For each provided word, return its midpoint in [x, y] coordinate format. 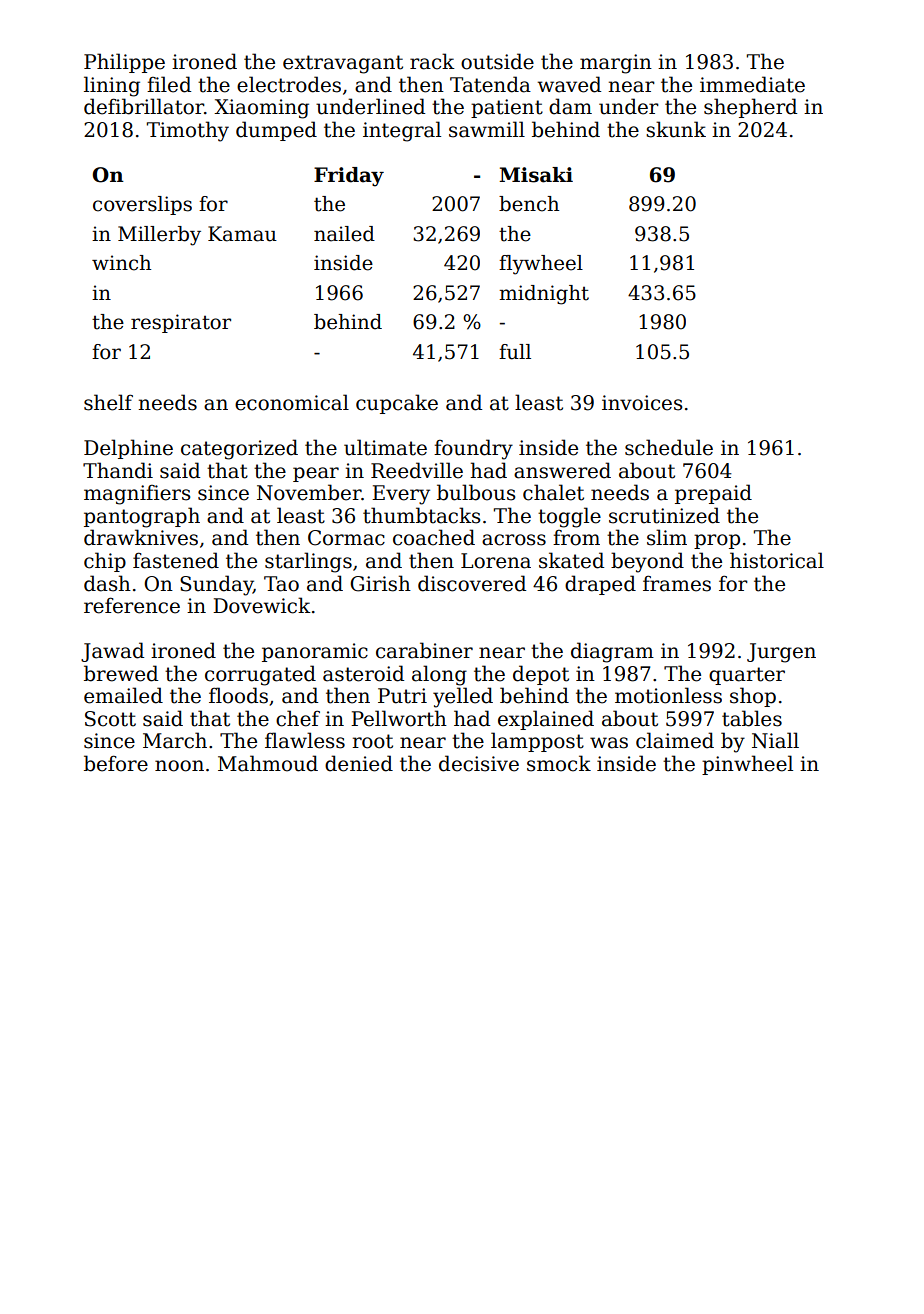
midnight [544, 295]
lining [112, 86]
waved [569, 84]
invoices [642, 403]
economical [292, 402]
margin [616, 64]
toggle [569, 517]
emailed [123, 695]
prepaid [713, 494]
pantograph [142, 517]
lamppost [537, 742]
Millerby [159, 236]
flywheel [541, 265]
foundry [473, 449]
